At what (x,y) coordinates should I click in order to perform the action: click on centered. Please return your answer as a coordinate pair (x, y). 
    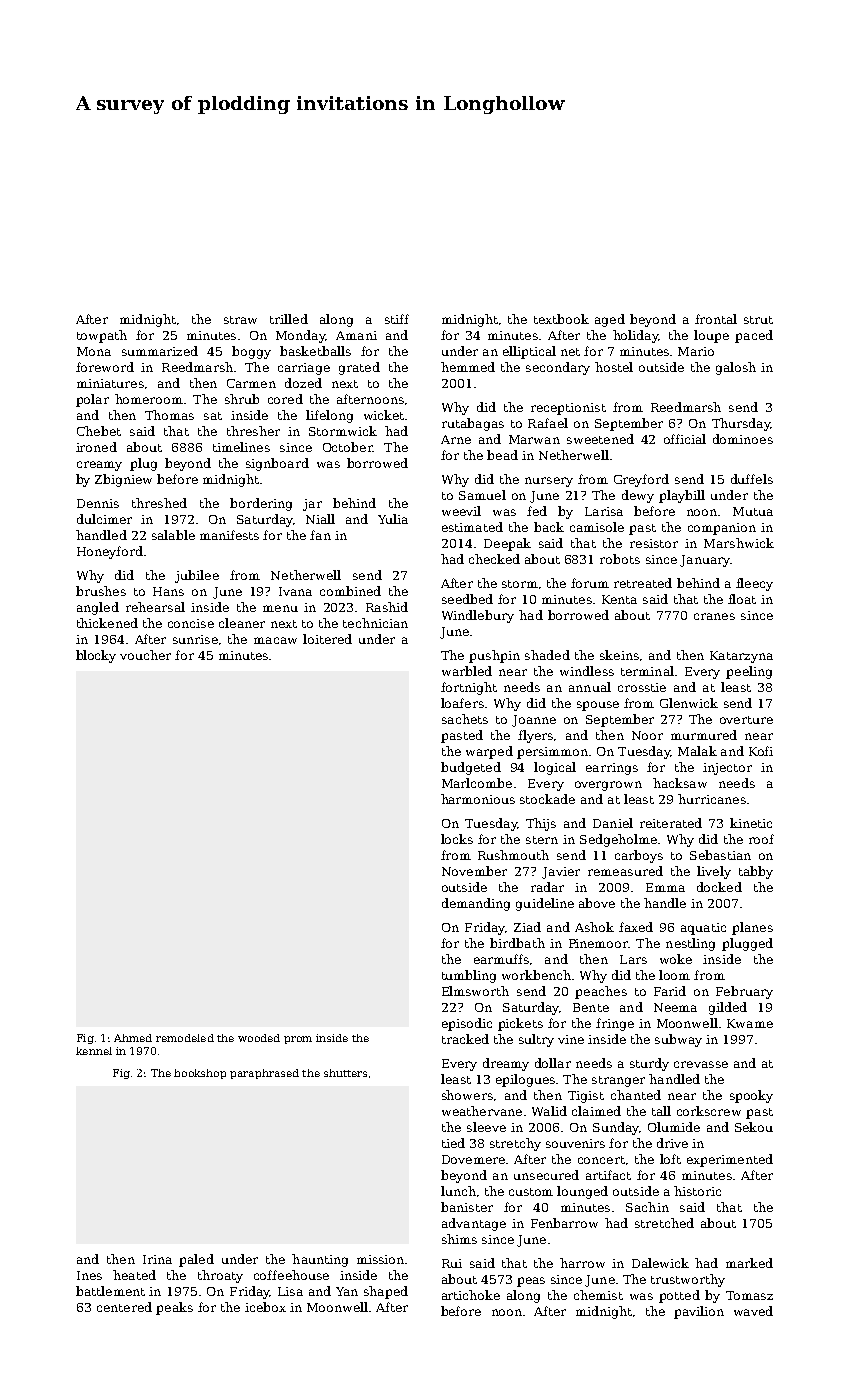
    Looking at the image, I should click on (124, 1307).
